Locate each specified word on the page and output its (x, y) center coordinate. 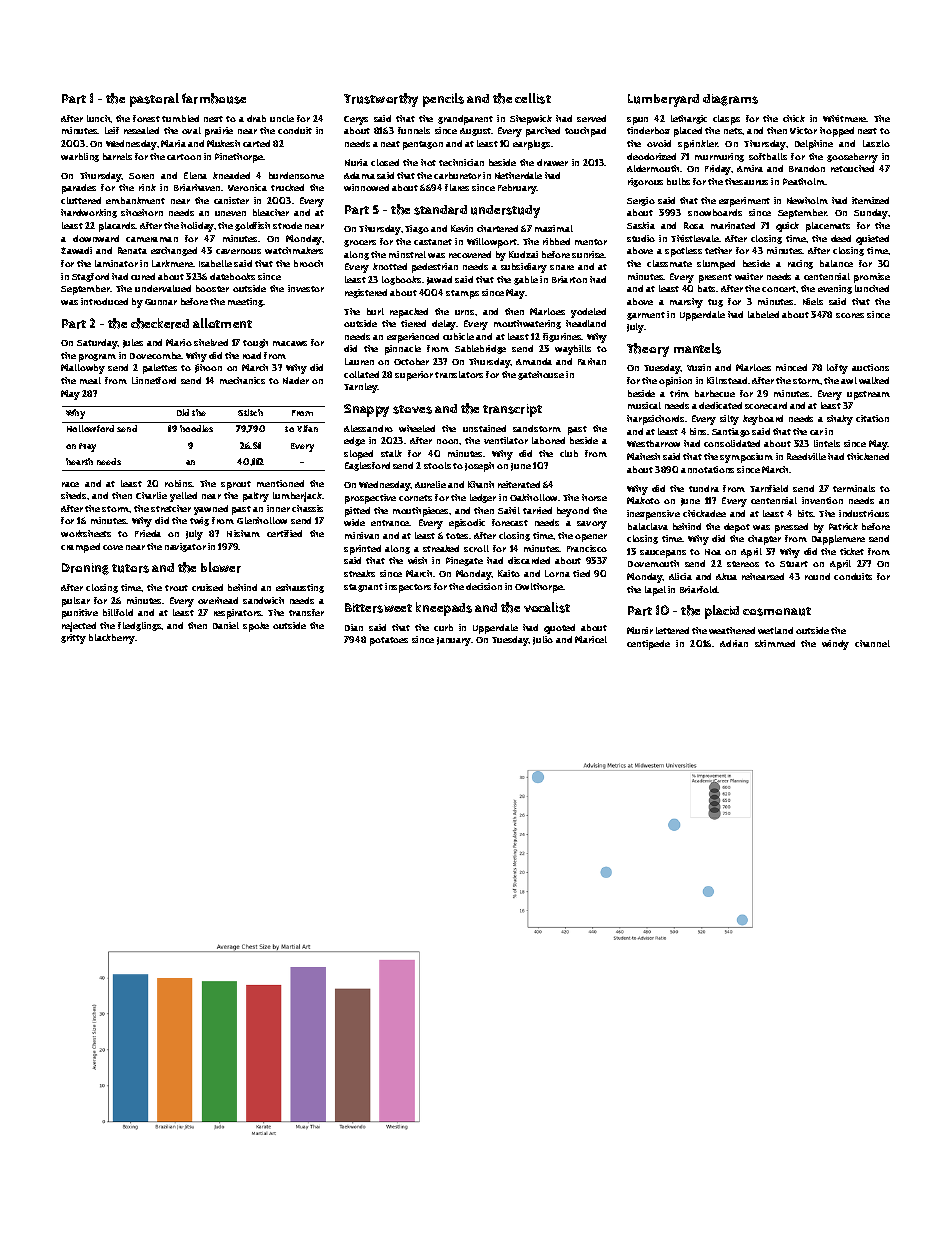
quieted (872, 240)
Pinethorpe (239, 158)
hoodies (196, 428)
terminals (854, 488)
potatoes (389, 641)
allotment (222, 323)
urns (464, 312)
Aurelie (430, 484)
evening (835, 289)
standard (440, 210)
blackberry (112, 639)
